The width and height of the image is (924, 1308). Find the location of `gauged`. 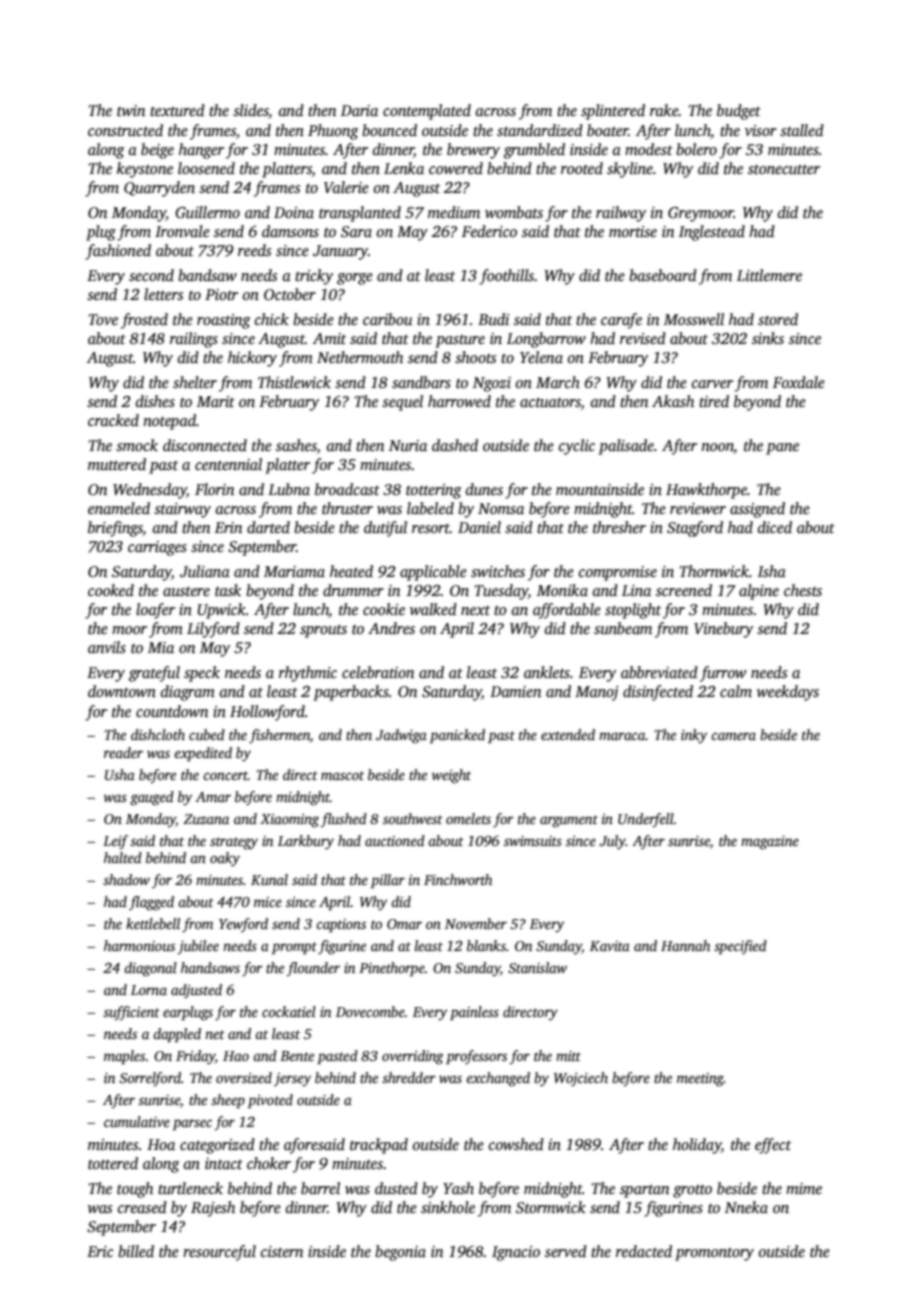

gauged is located at coordinates (152, 798).
